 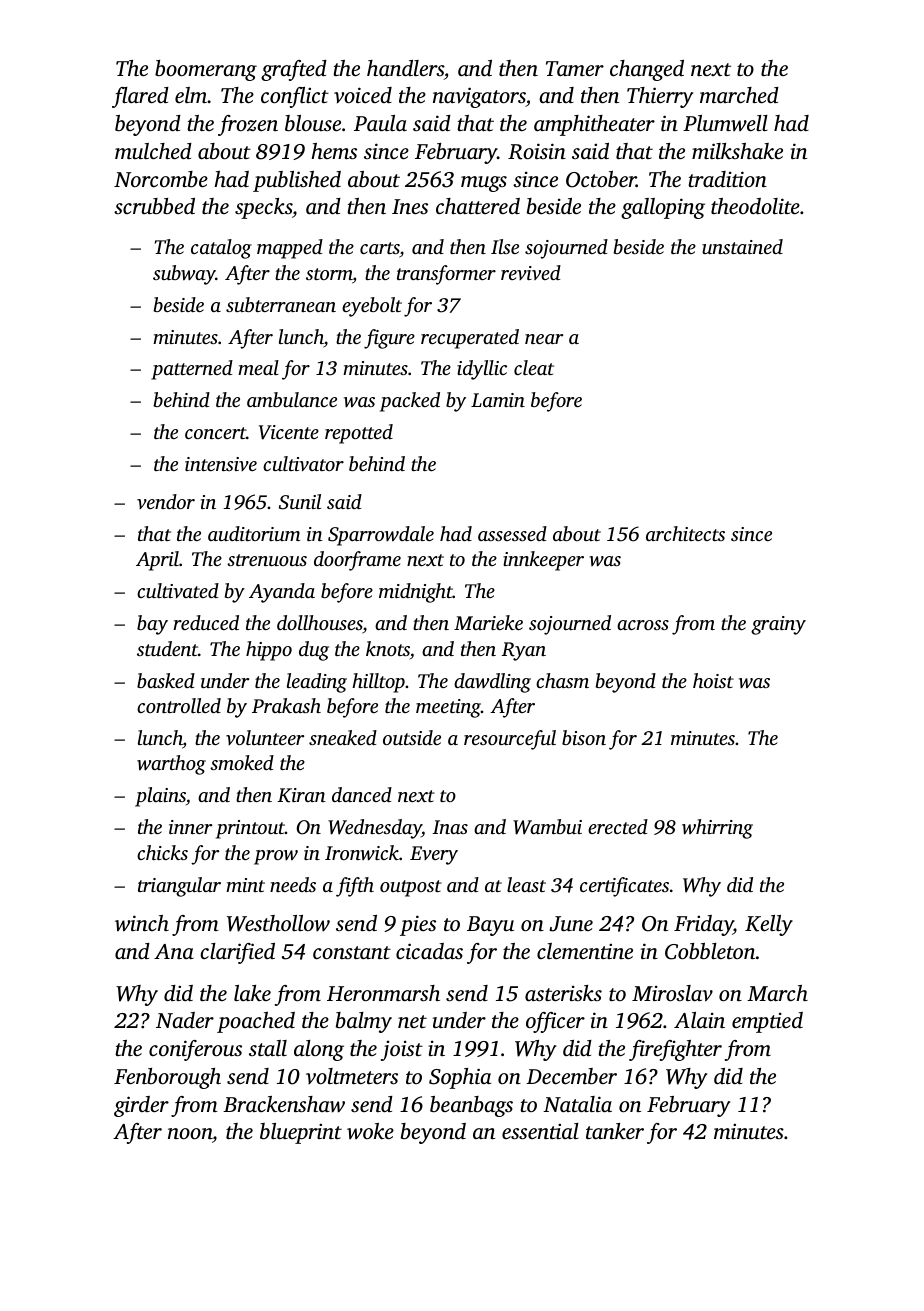 What do you see at coordinates (388, 648) in the page?
I see `knots` at bounding box center [388, 648].
